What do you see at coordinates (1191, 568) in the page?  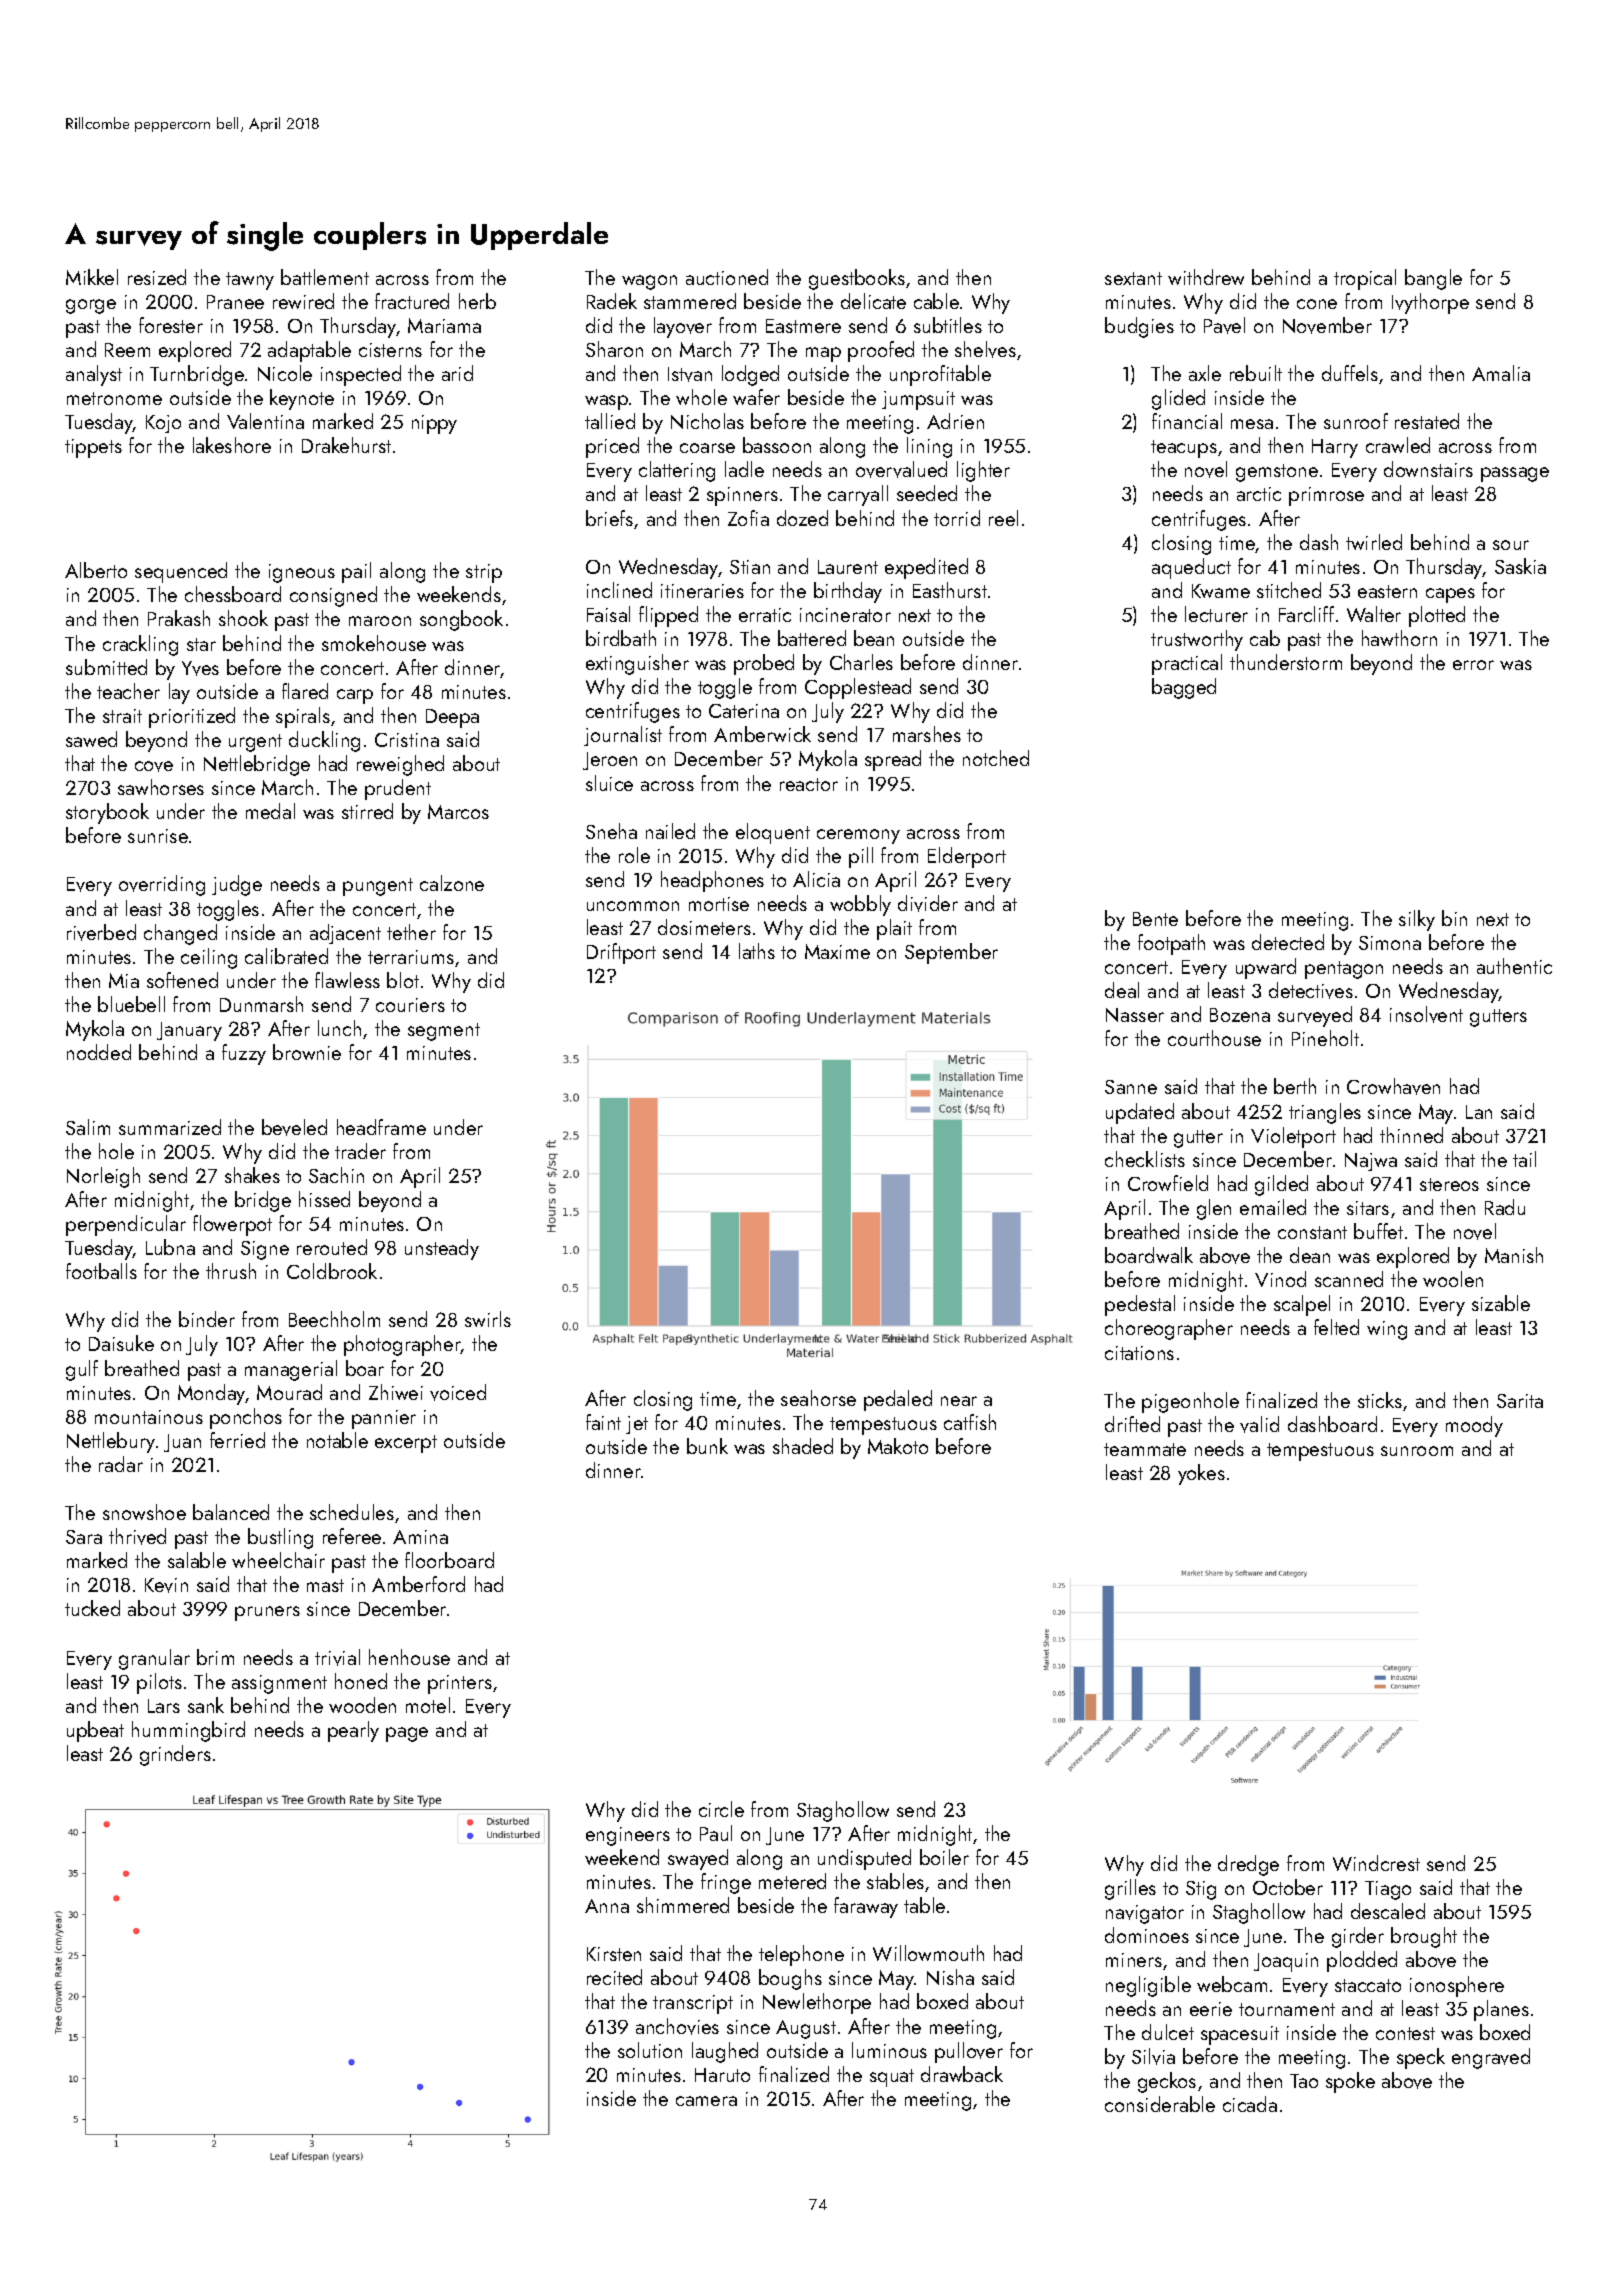 I see `aqueduct` at bounding box center [1191, 568].
